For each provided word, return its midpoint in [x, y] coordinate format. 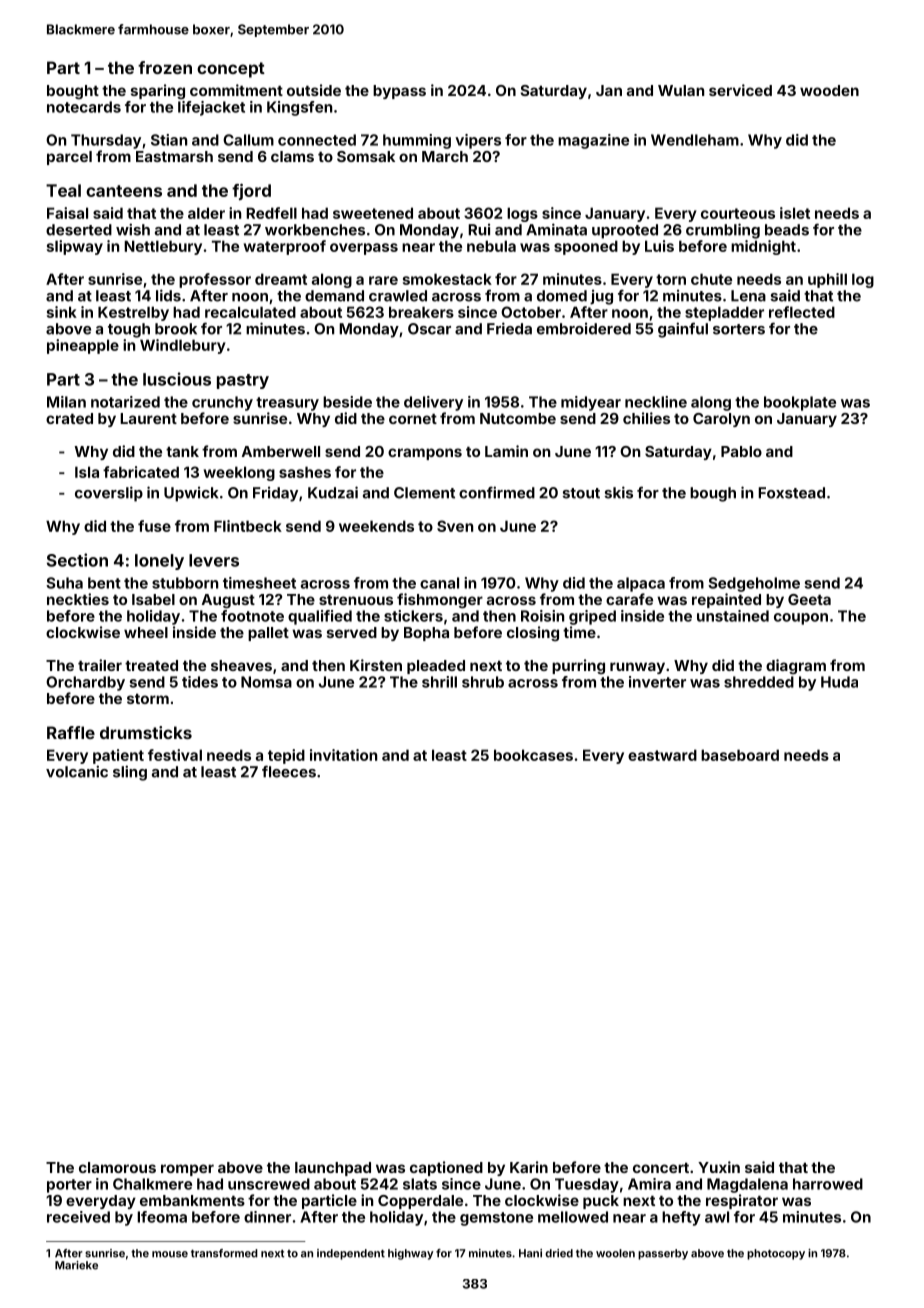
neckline [656, 402]
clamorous [117, 1167]
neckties [78, 599]
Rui [479, 229]
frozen [165, 67]
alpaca [641, 584]
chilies [646, 418]
